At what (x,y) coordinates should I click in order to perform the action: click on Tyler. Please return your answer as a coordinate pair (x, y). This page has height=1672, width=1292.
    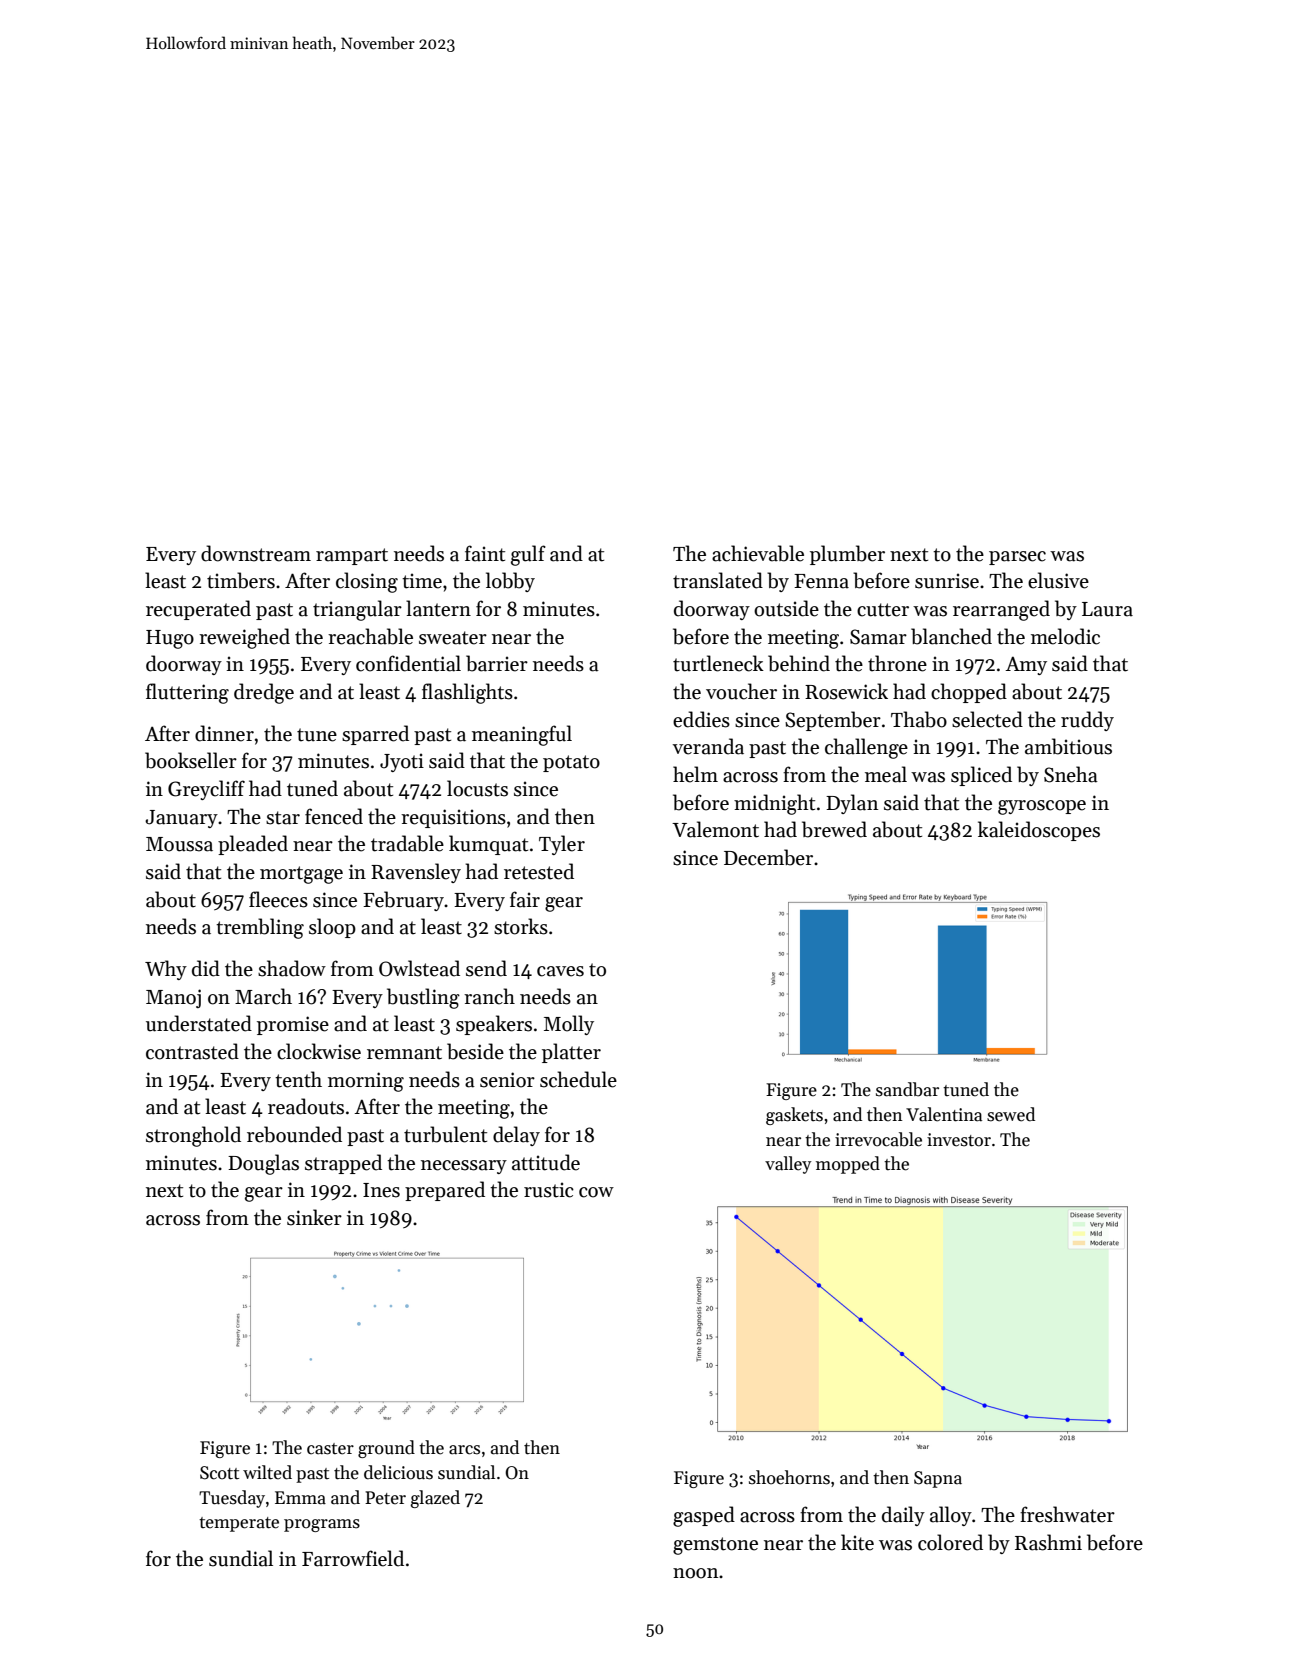
    Looking at the image, I should click on (562, 845).
